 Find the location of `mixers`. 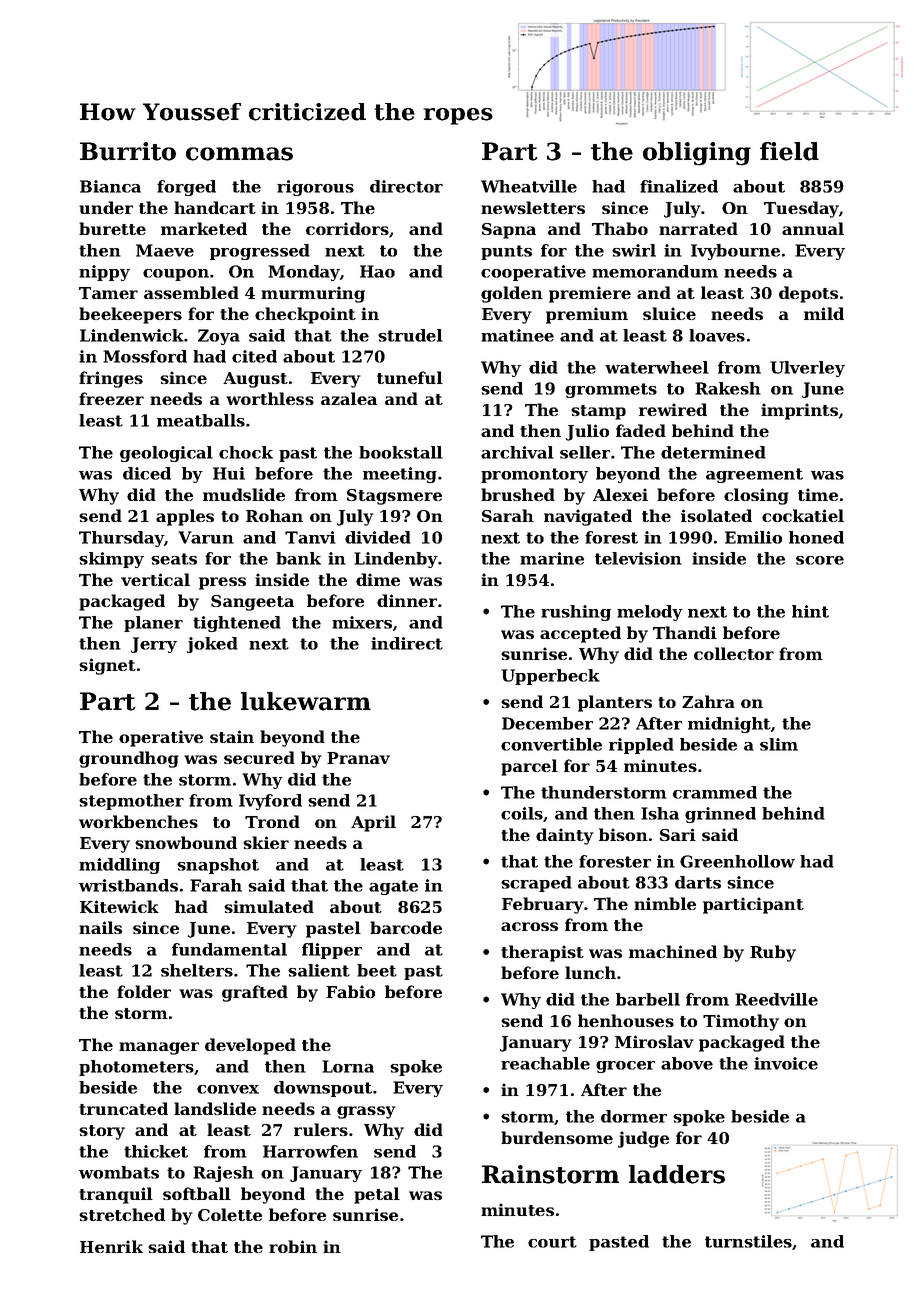

mixers is located at coordinates (362, 622).
